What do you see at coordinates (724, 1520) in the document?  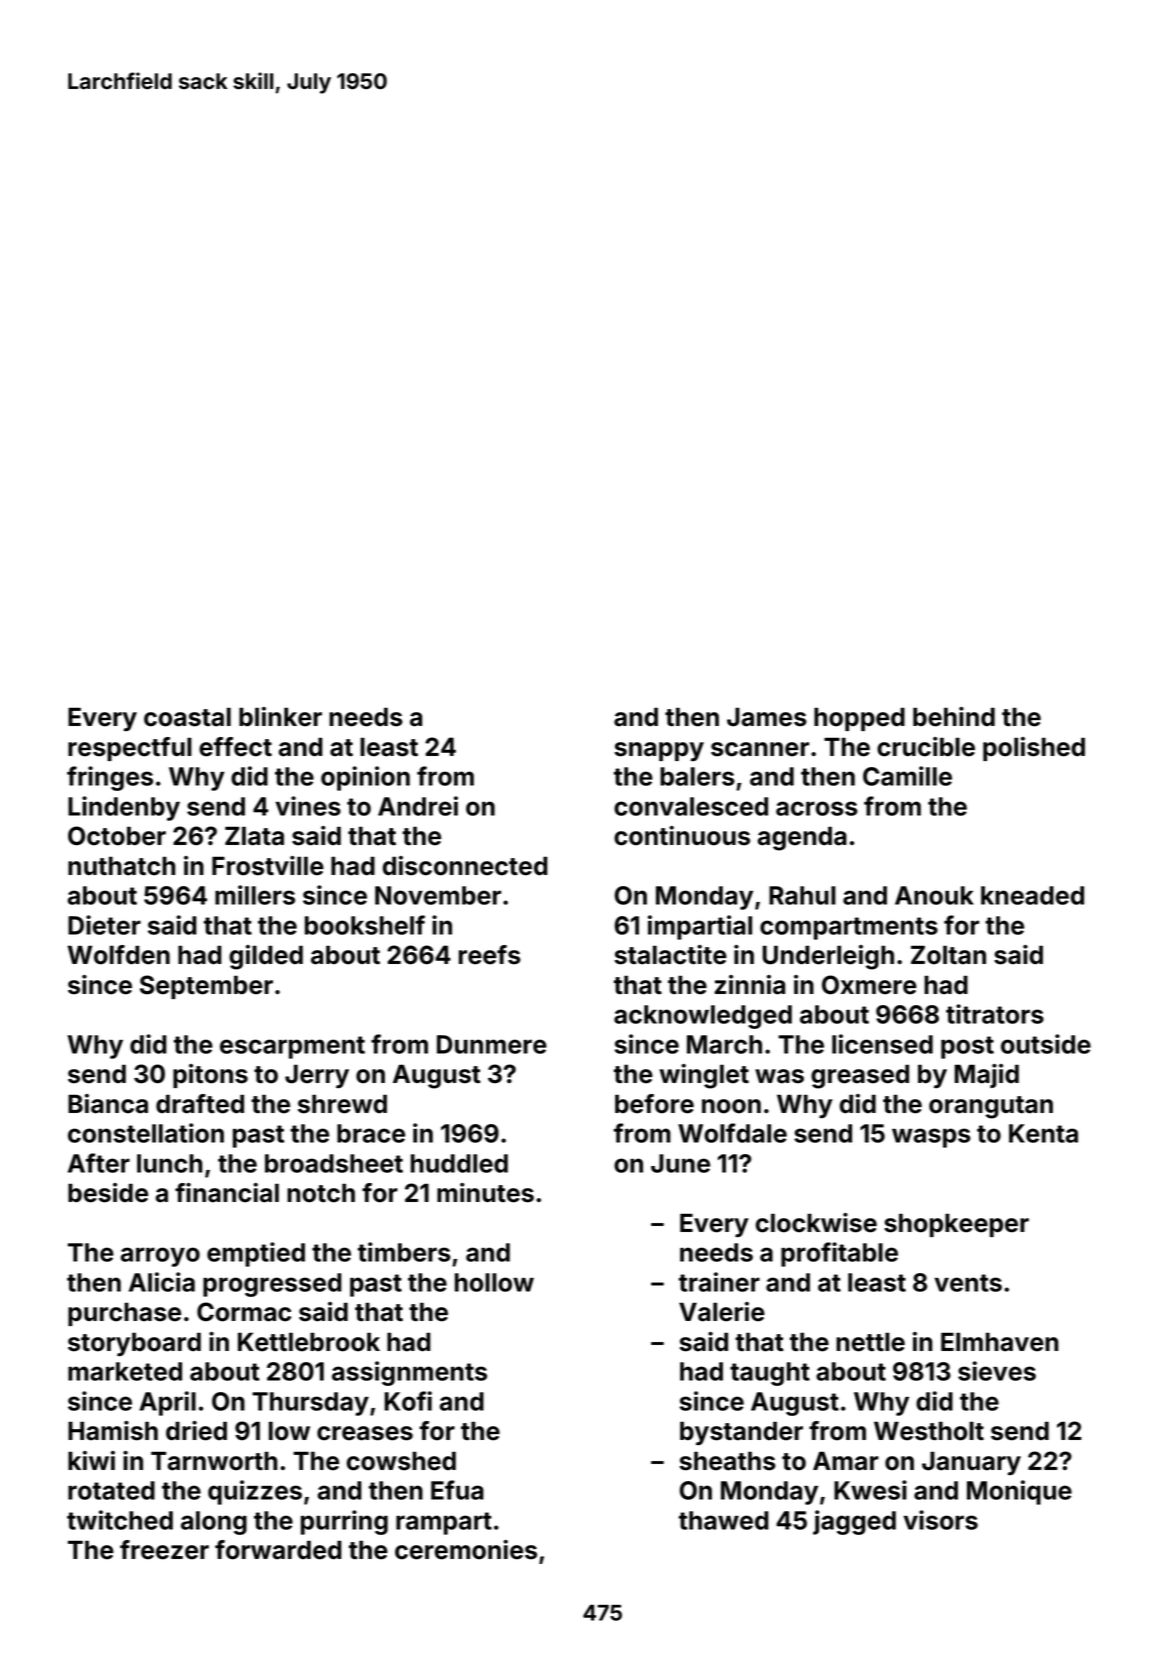 I see `thawed` at bounding box center [724, 1520].
